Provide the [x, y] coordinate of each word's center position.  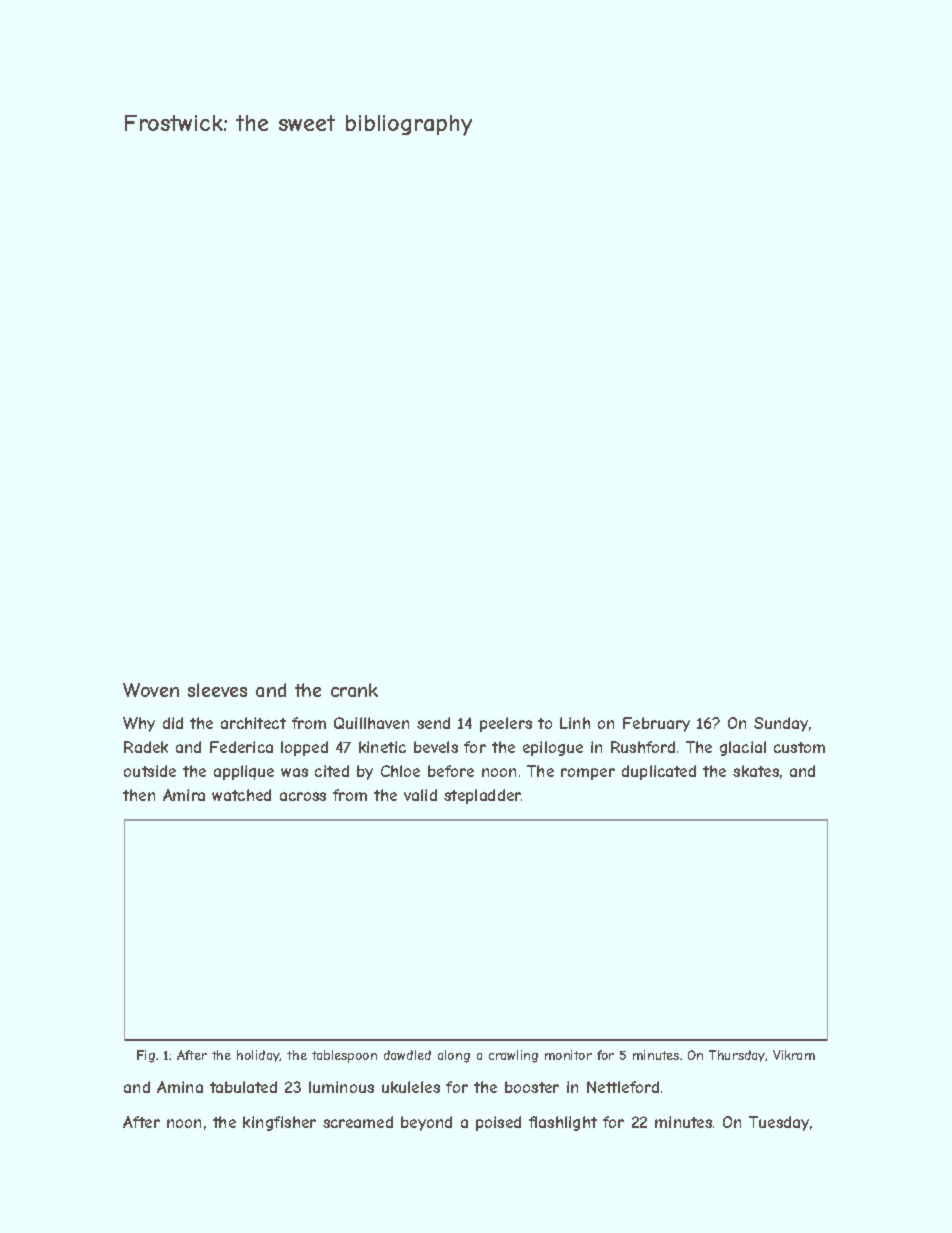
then [139, 795]
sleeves [217, 690]
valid [420, 795]
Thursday [737, 1056]
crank [354, 690]
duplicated [659, 772]
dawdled [407, 1055]
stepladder [482, 796]
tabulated [243, 1087]
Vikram [794, 1055]
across [303, 796]
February [656, 724]
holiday [258, 1056]
